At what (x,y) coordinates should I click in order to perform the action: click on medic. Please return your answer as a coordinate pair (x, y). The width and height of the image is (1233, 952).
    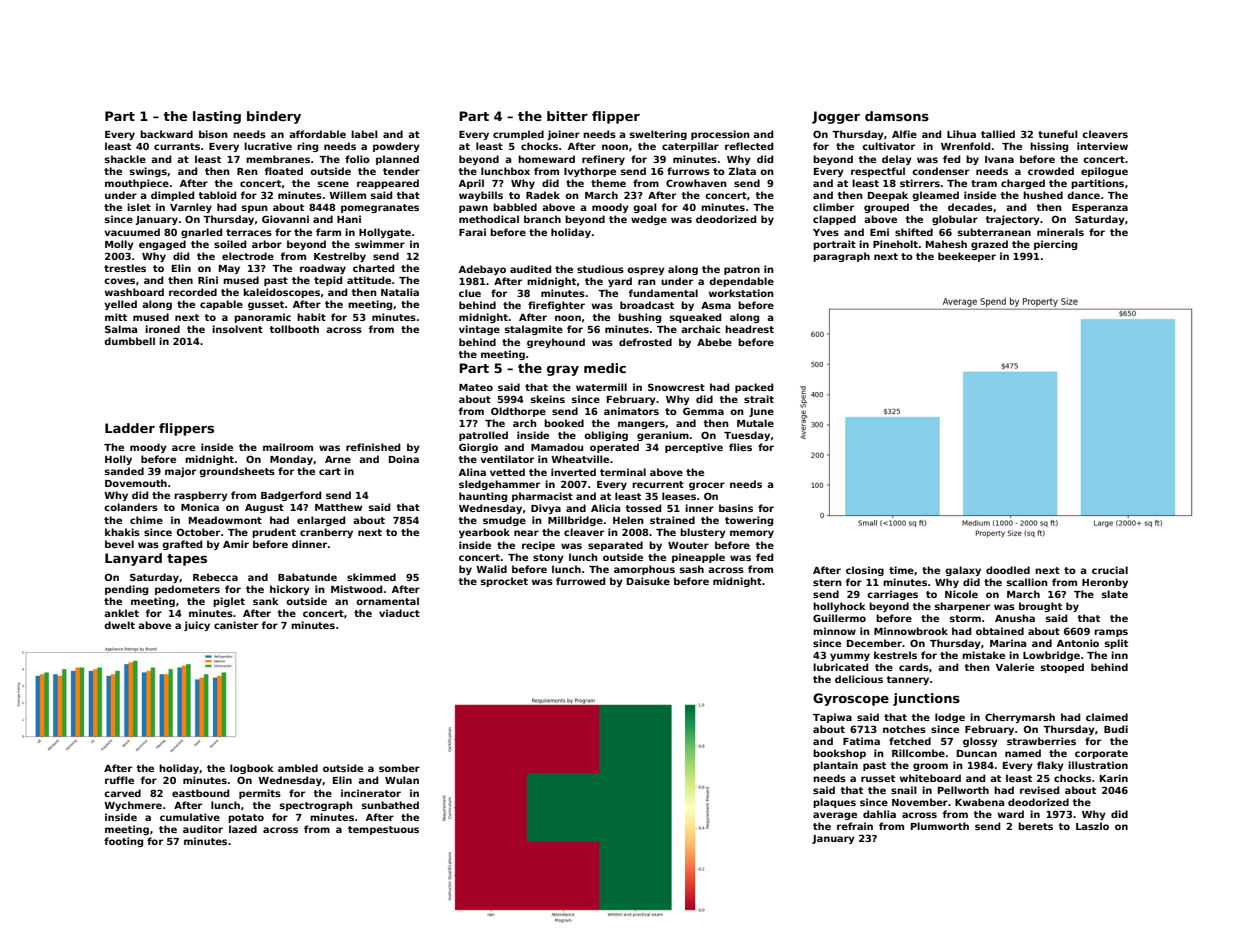
    Looking at the image, I should click on (605, 368).
